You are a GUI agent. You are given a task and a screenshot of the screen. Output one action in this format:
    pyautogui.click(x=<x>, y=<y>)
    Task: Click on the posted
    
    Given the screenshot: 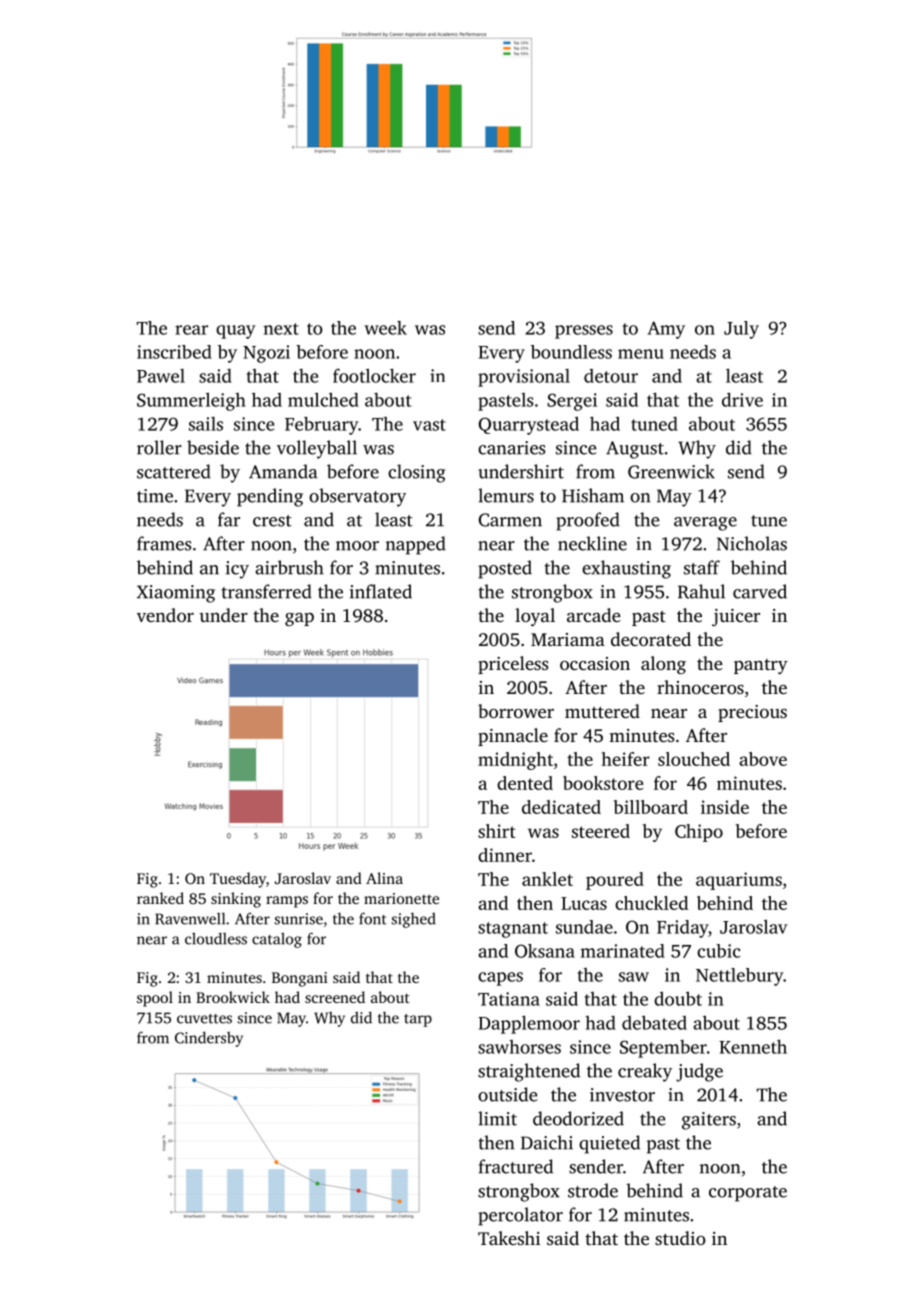 What is the action you would take?
    pyautogui.click(x=505, y=569)
